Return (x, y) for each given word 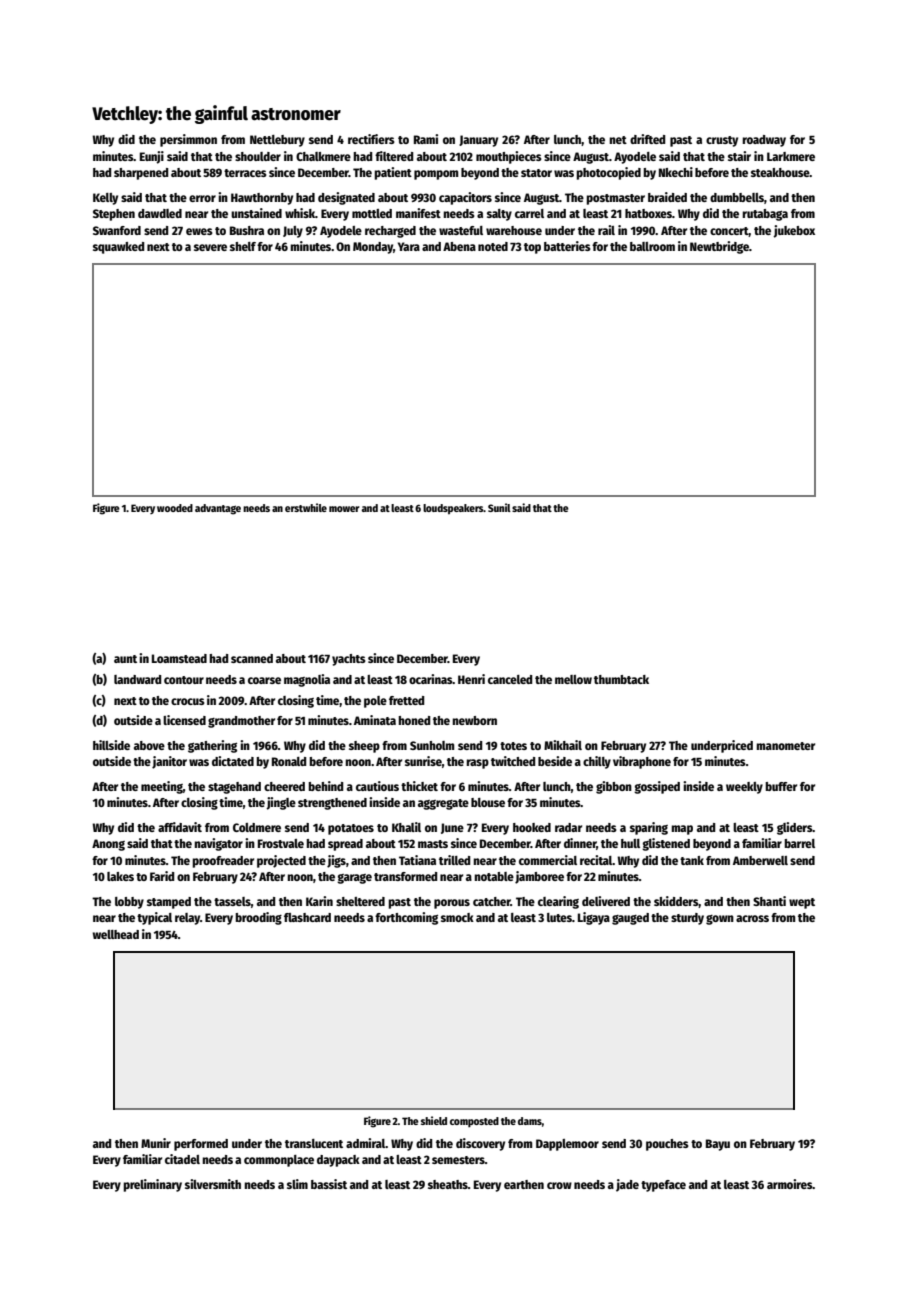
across (752, 918)
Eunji (152, 157)
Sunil (499, 507)
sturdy (687, 919)
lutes (559, 917)
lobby (129, 903)
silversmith (213, 1184)
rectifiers (371, 139)
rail (606, 230)
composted (474, 1122)
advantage (218, 509)
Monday (373, 248)
